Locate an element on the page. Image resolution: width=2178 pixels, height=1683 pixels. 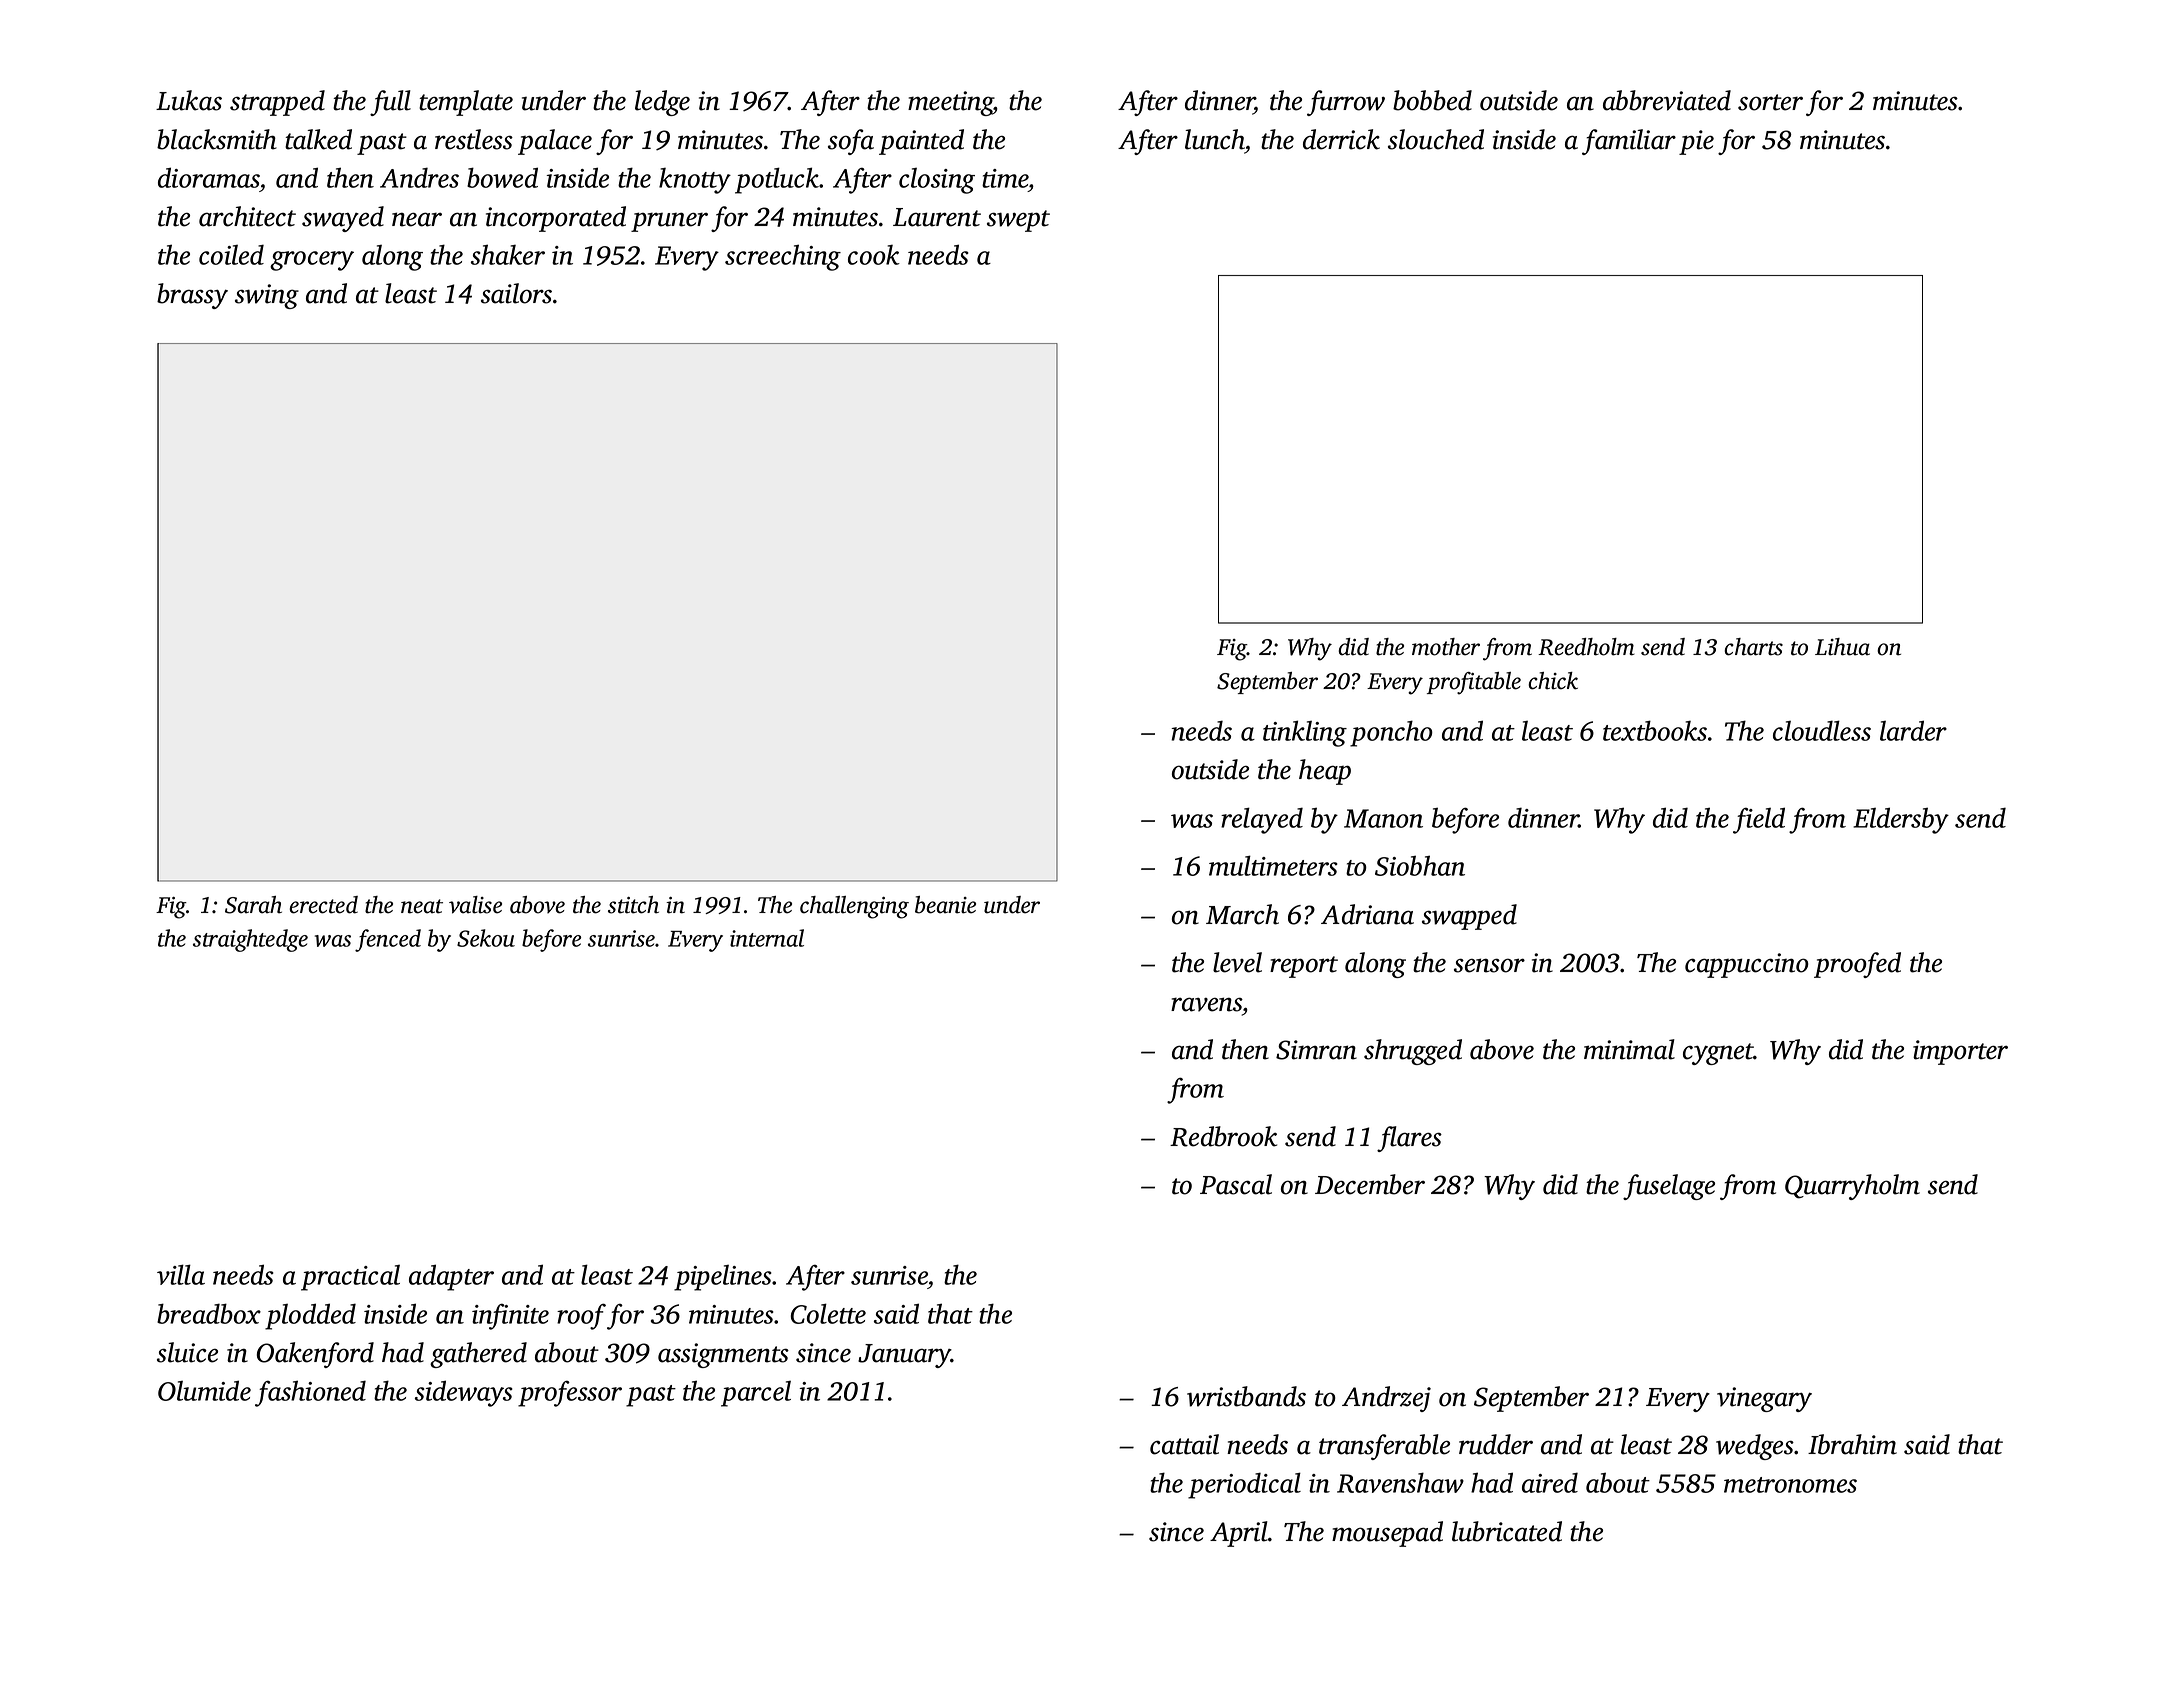
Quarryholm is located at coordinates (1852, 1187).
